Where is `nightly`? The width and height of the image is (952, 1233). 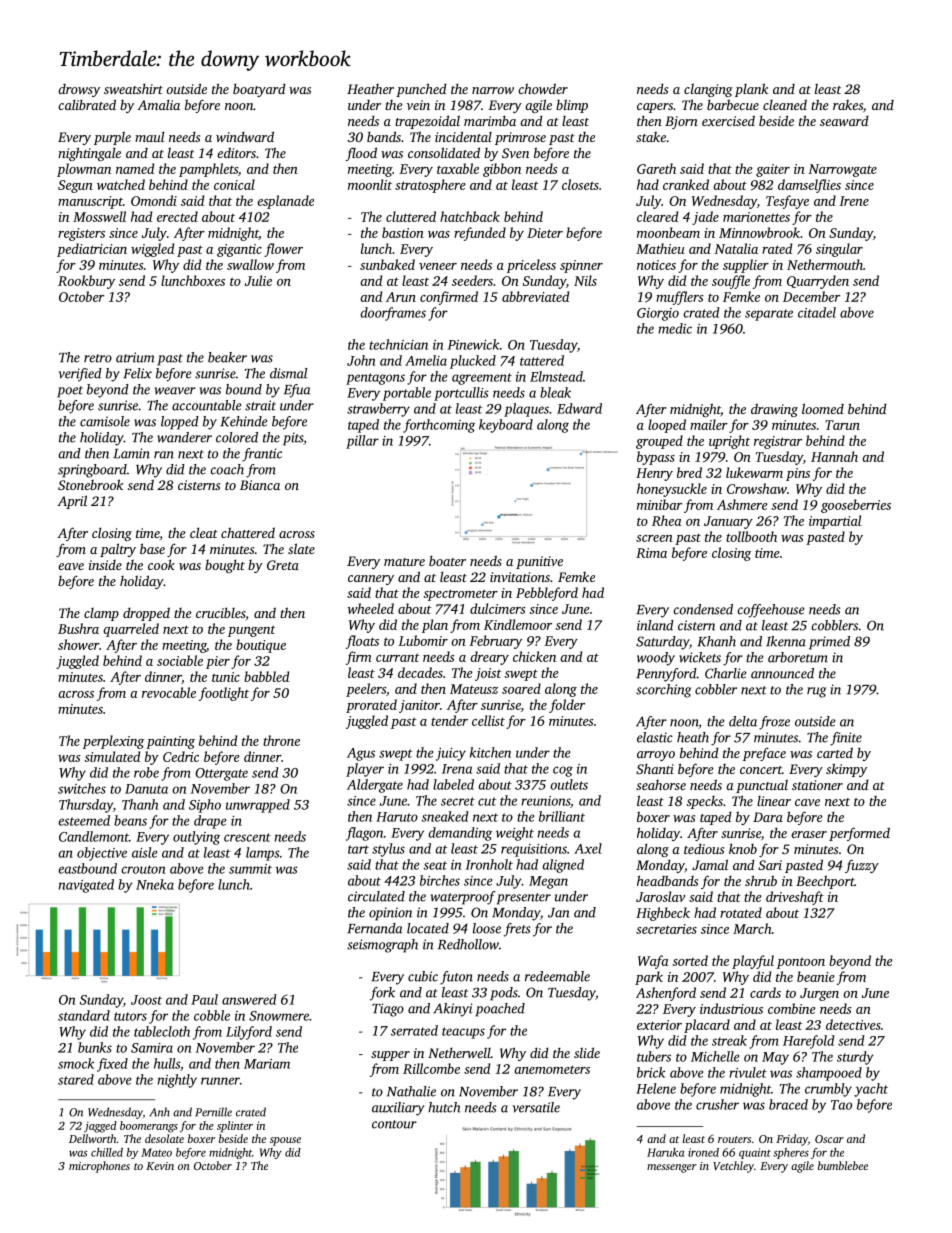
nightly is located at coordinates (177, 1081).
